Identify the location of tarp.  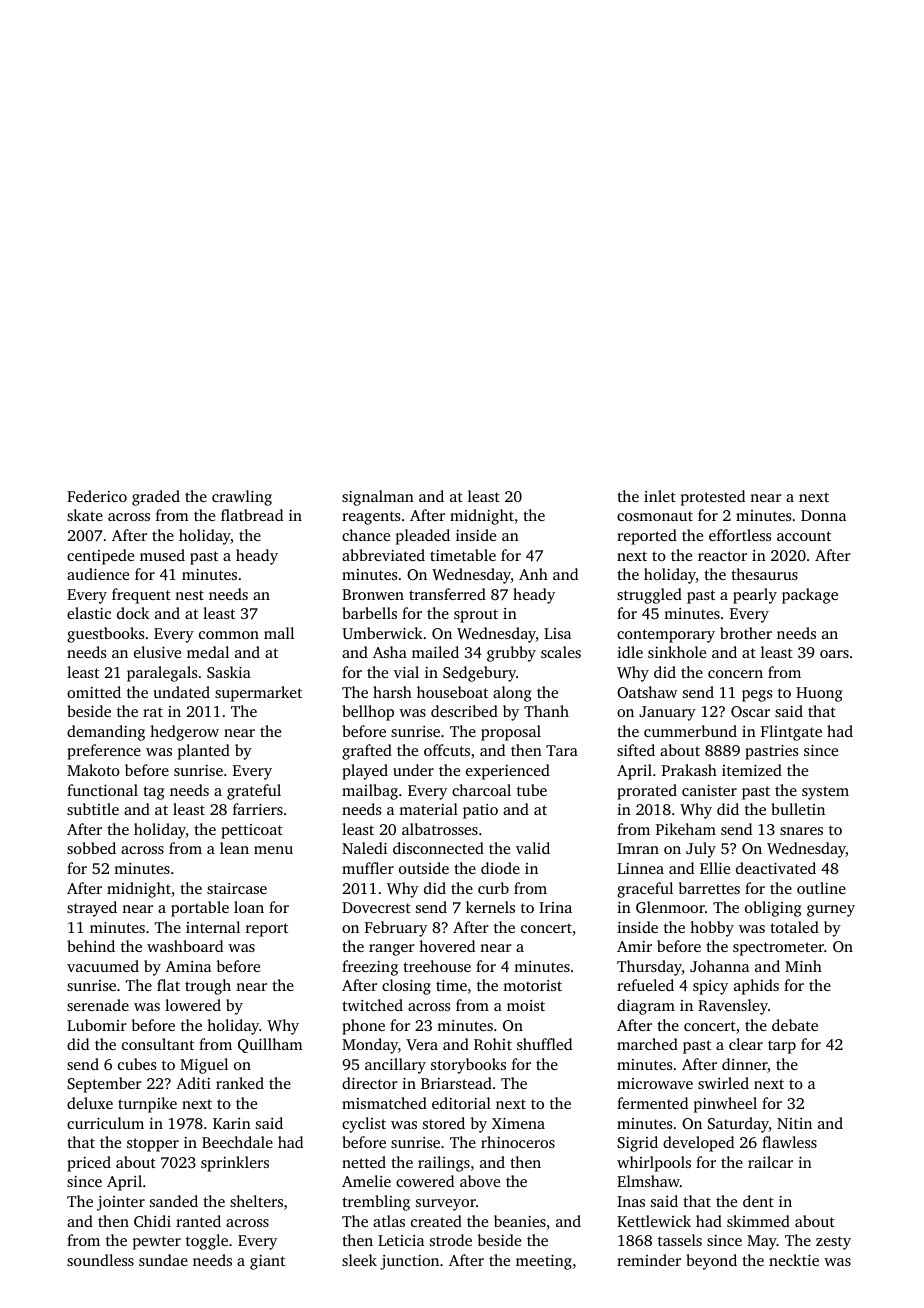
(782, 1047).
